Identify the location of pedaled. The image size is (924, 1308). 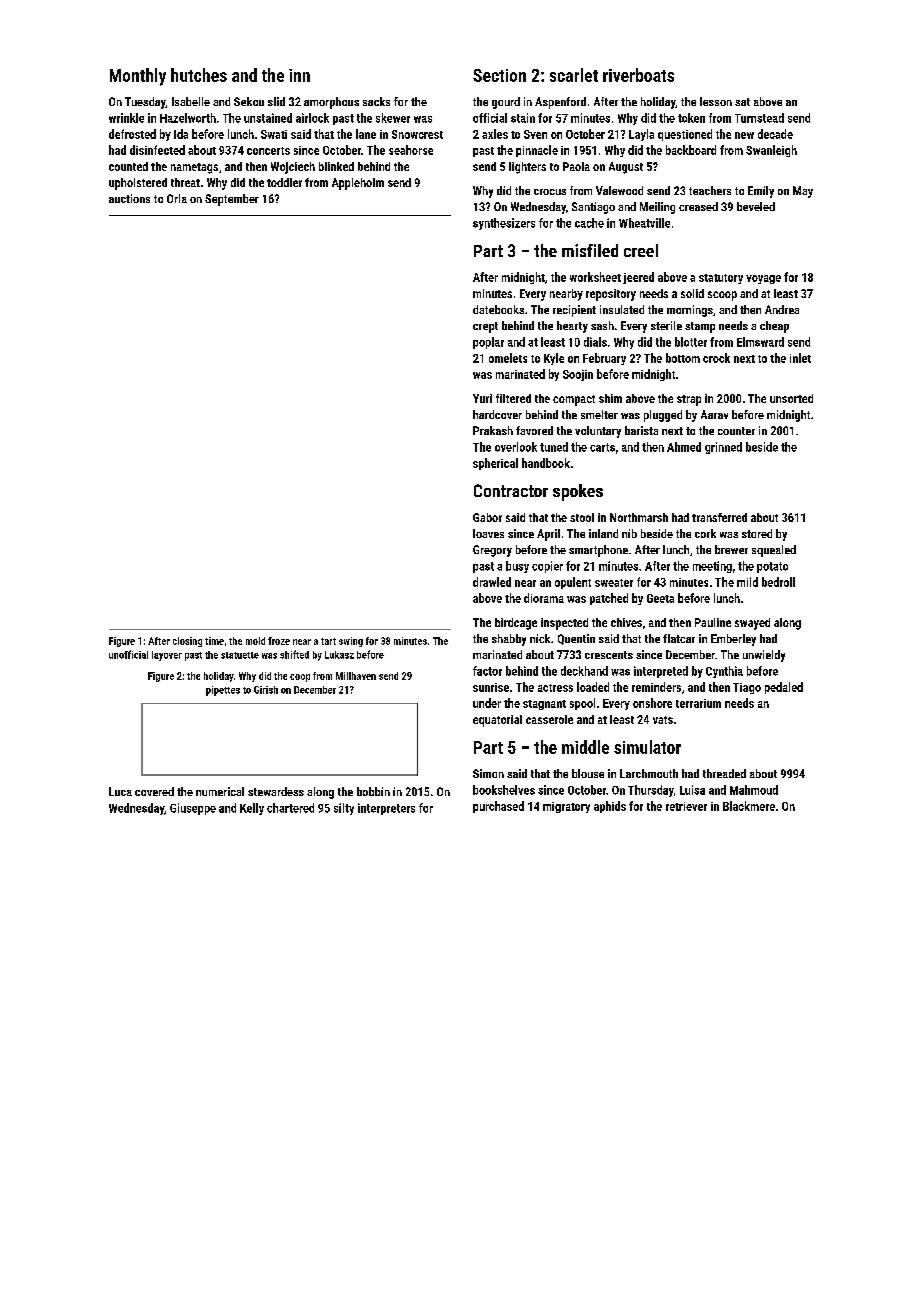
(784, 688).
